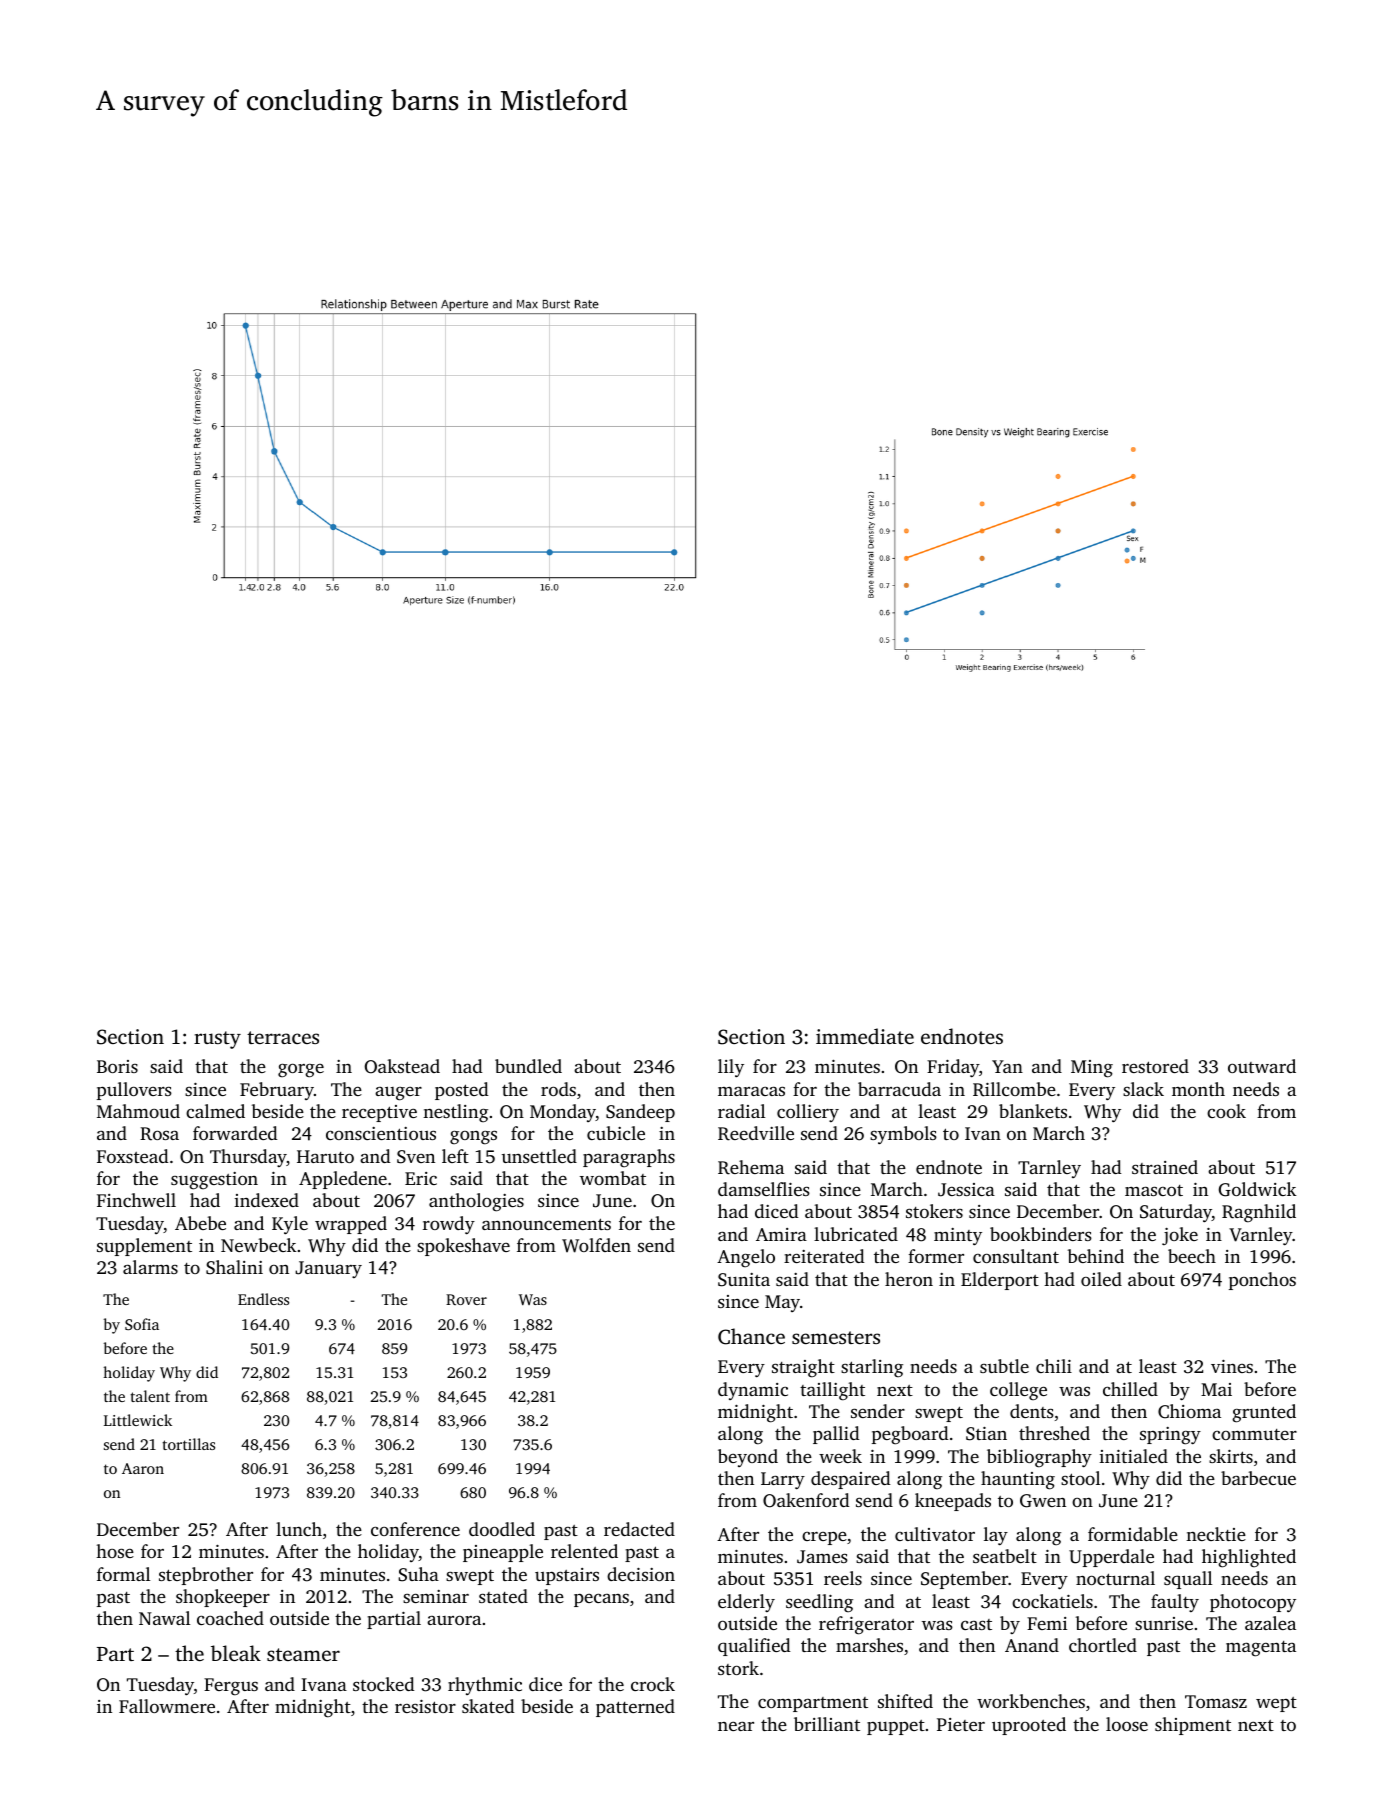 This image has width=1393, height=1802. Describe the element at coordinates (235, 1133) in the image. I see `forwarded` at that location.
